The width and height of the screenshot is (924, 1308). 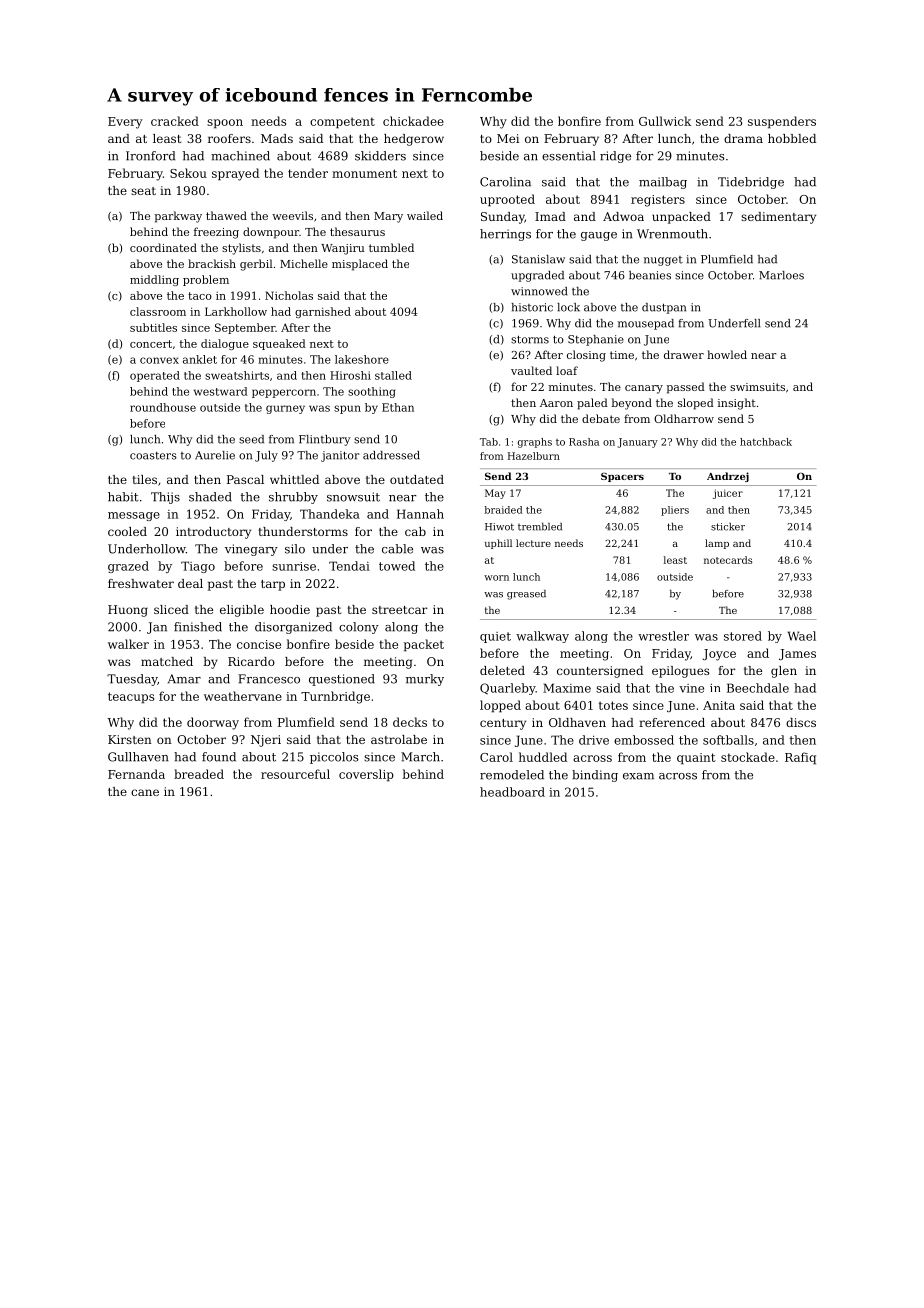 I want to click on Spacers, so click(x=622, y=477).
